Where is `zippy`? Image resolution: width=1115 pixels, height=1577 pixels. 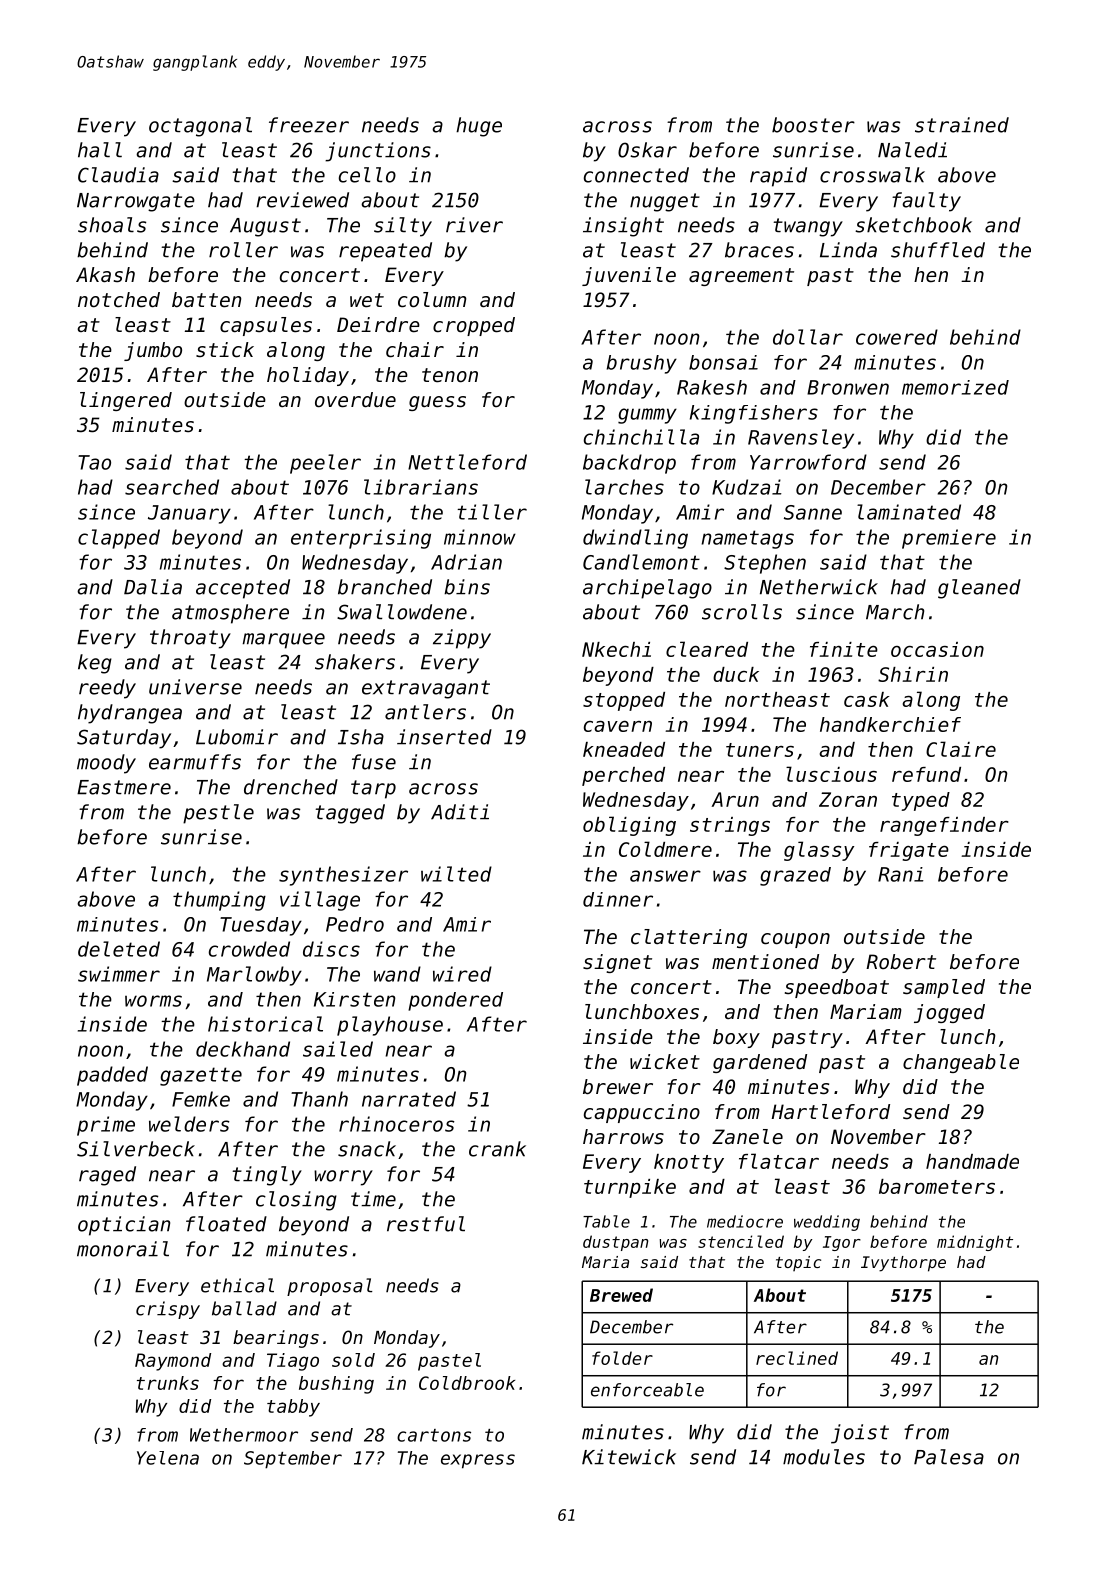 zippy is located at coordinates (462, 639).
